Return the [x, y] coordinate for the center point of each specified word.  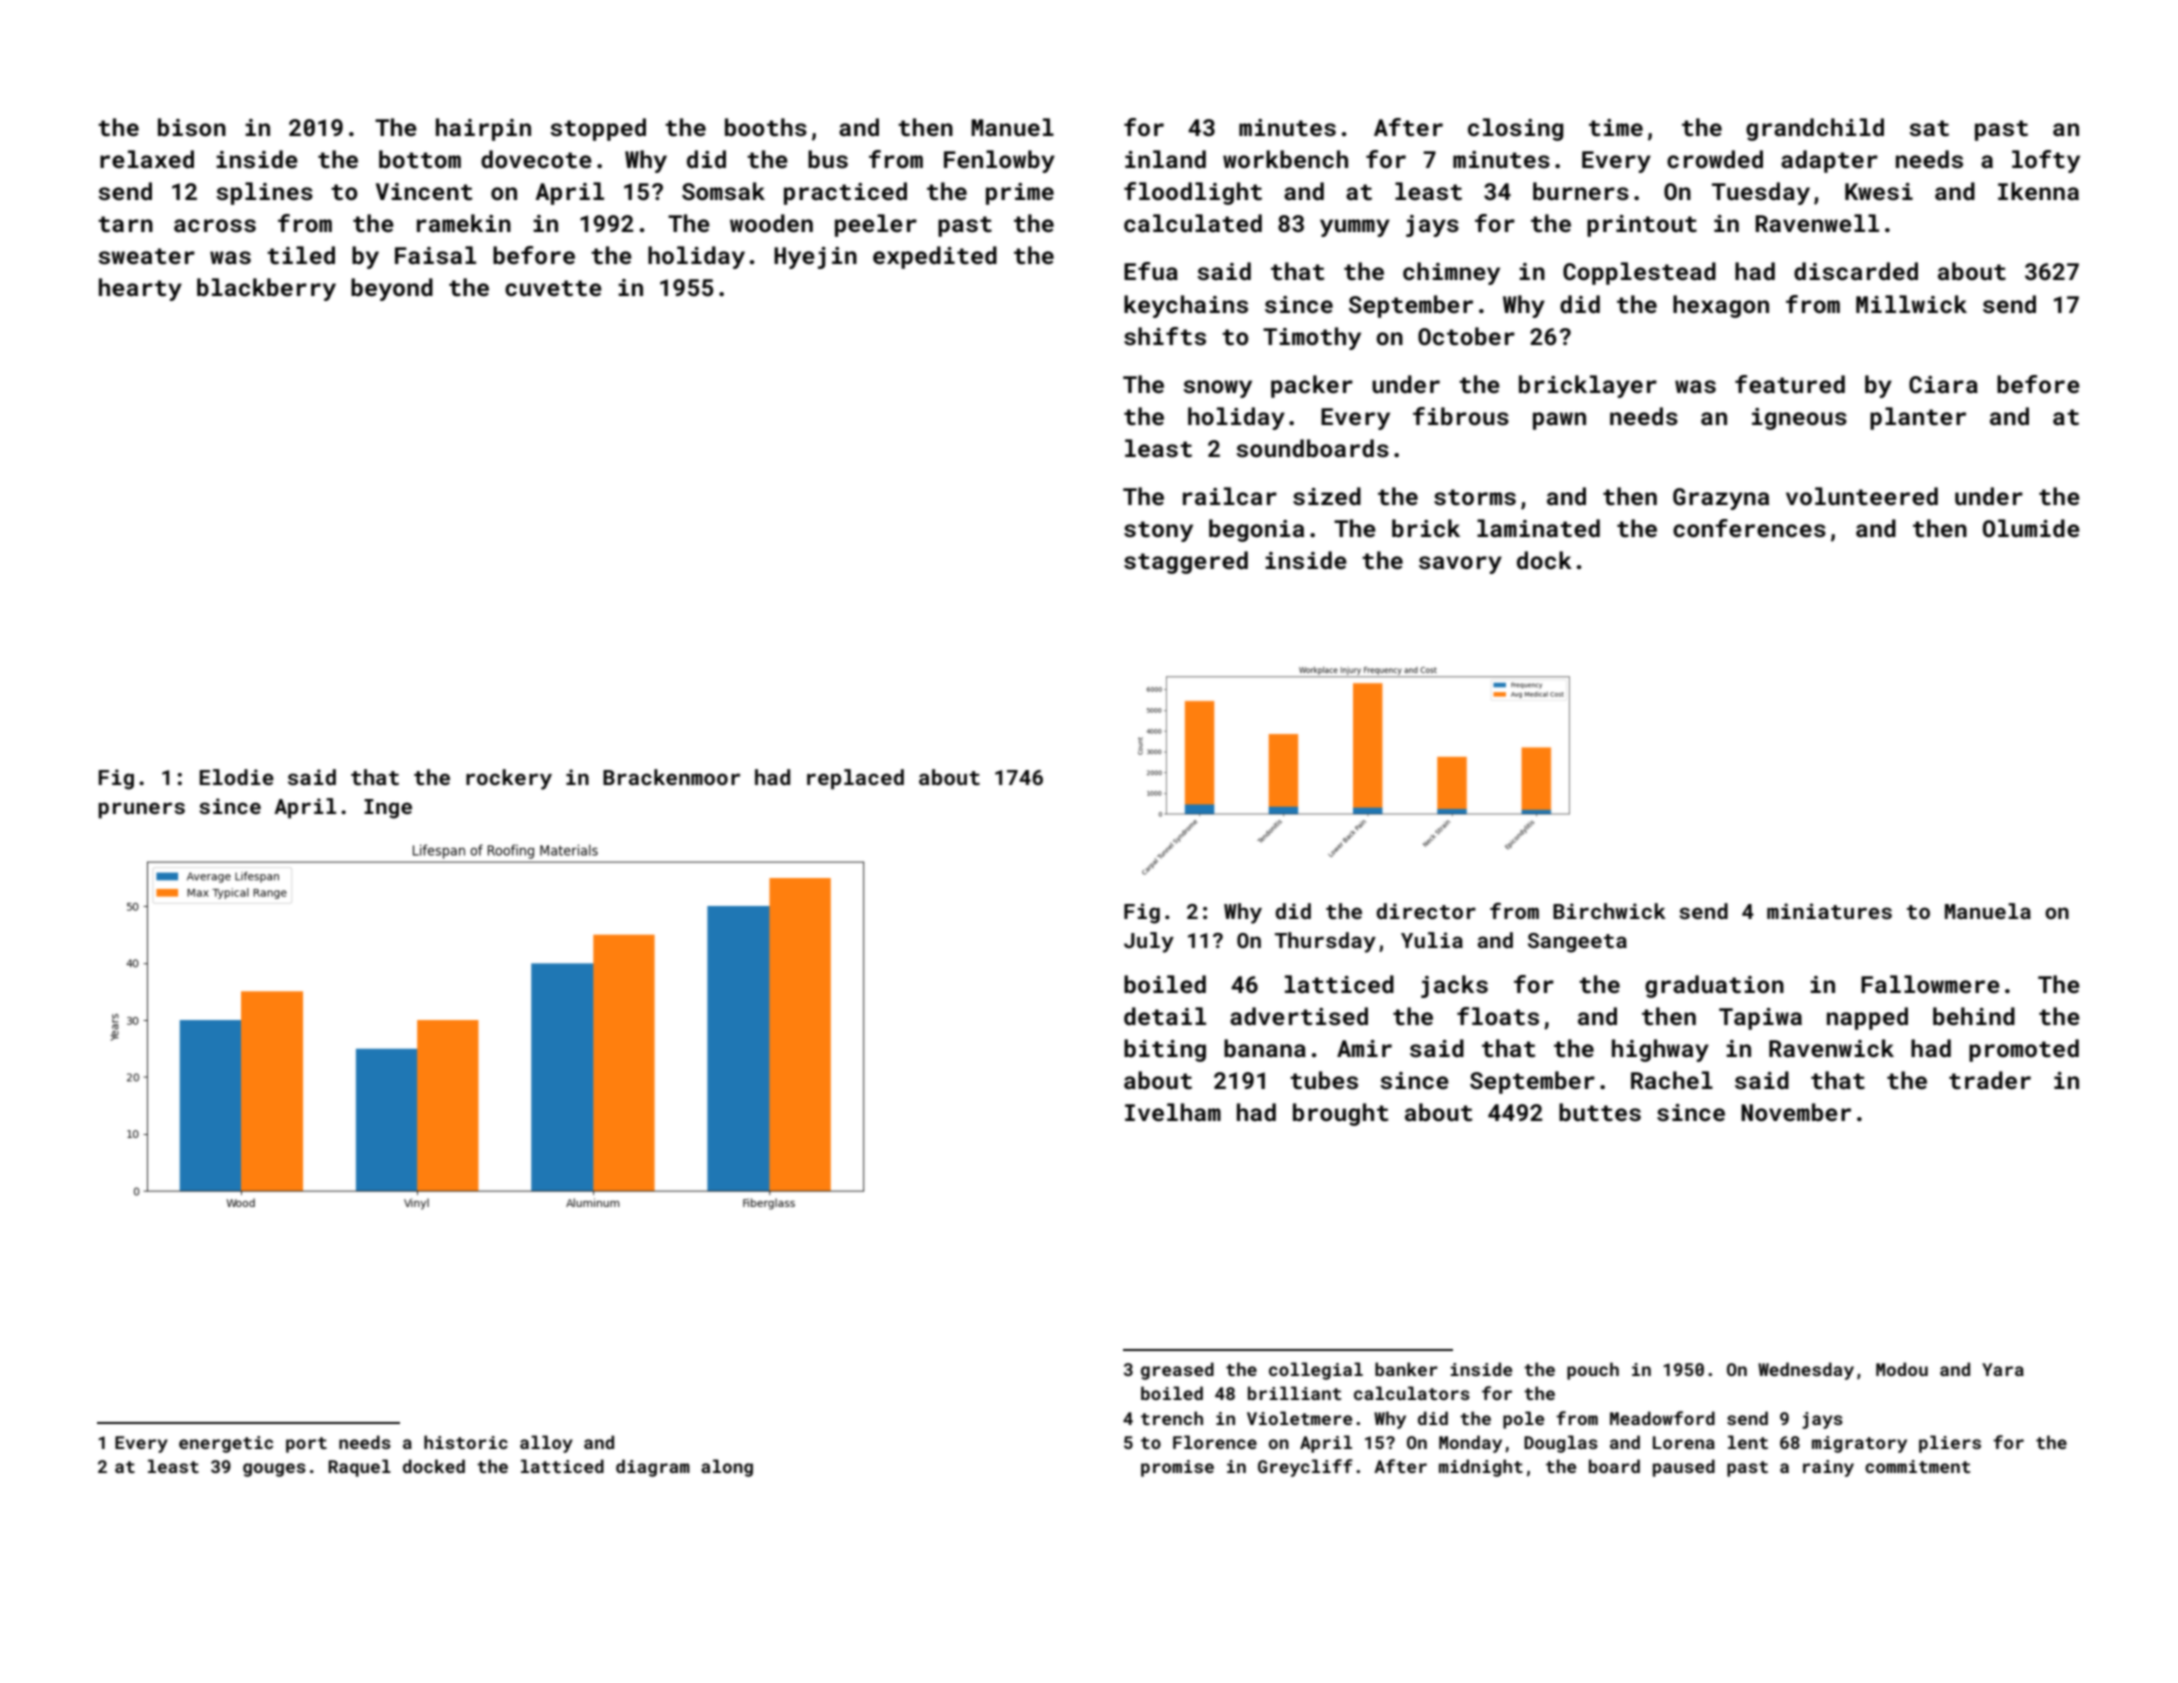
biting [1165, 1050]
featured [1790, 384]
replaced [855, 779]
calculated [1193, 223]
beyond [392, 289]
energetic [226, 1444]
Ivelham [1173, 1112]
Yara [2003, 1369]
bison [192, 127]
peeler [876, 225]
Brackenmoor [671, 777]
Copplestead [1639, 273]
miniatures [1829, 911]
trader [1990, 1080]
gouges [274, 1470]
